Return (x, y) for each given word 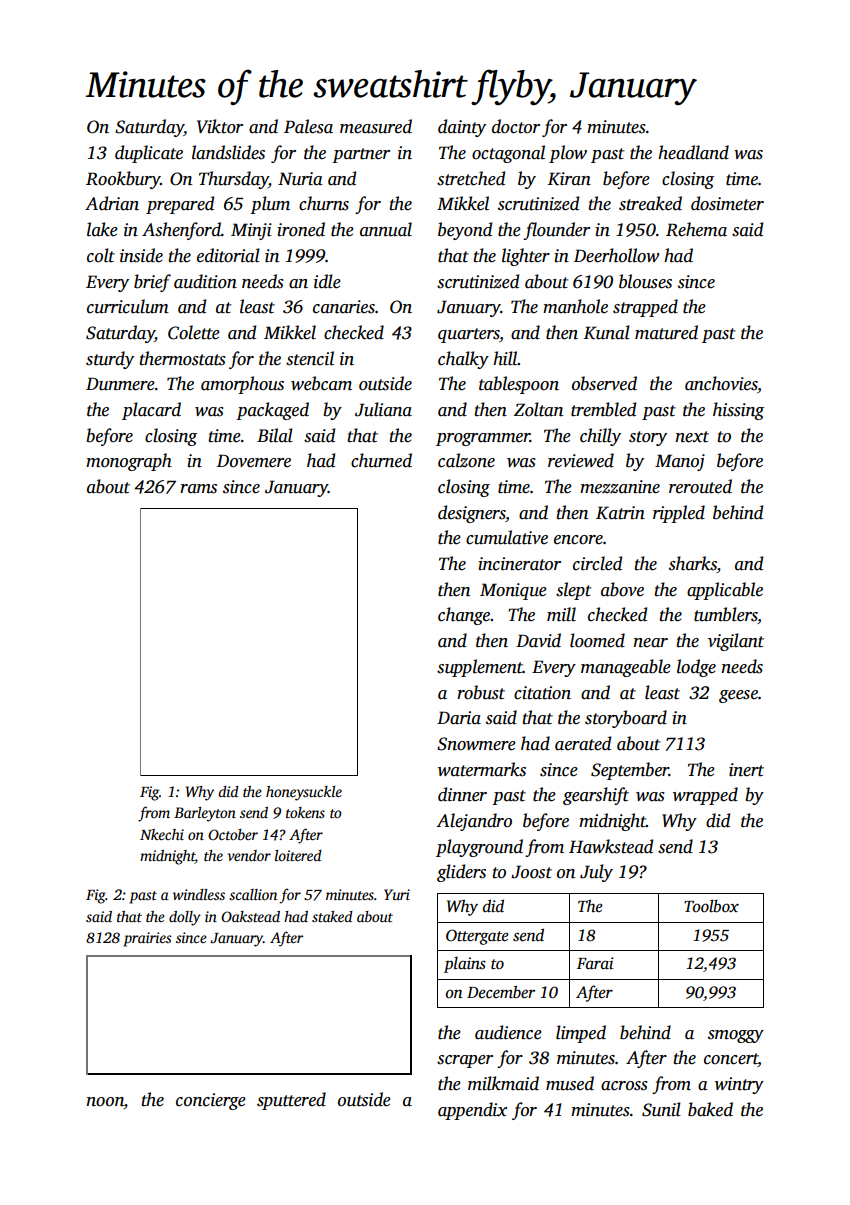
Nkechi (162, 834)
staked (332, 916)
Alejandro (474, 822)
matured (666, 332)
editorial (228, 255)
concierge (211, 1101)
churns (324, 203)
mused (570, 1083)
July (596, 873)
